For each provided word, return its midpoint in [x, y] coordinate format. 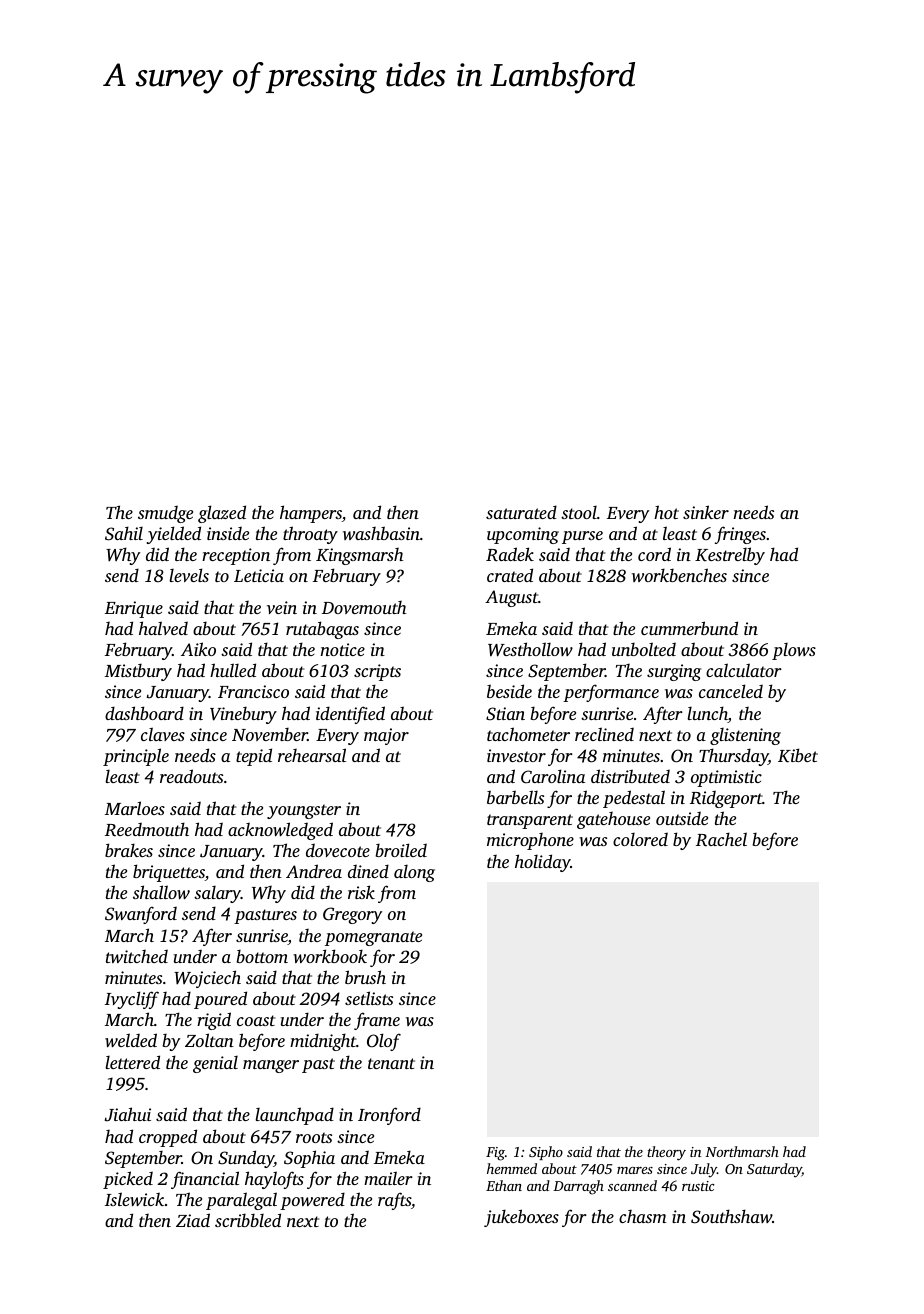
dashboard [144, 713]
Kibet [798, 755]
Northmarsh [742, 1151]
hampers [311, 514]
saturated [521, 512]
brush [365, 977]
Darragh [578, 1187]
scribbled [248, 1220]
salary [217, 894]
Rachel [721, 839]
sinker [706, 512]
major [386, 736]
